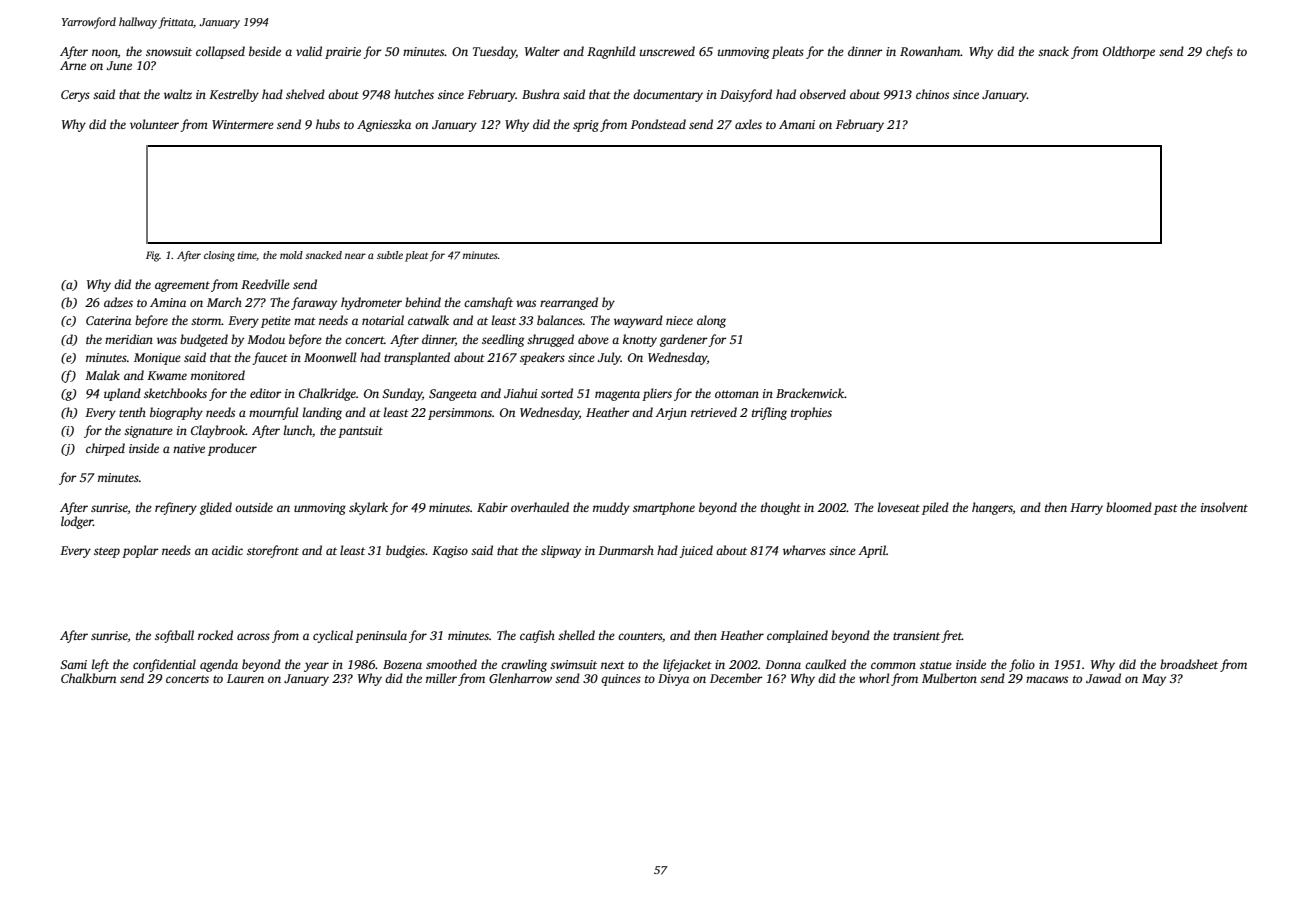 Image resolution: width=1308 pixels, height=924 pixels. I want to click on Fig, so click(153, 256).
